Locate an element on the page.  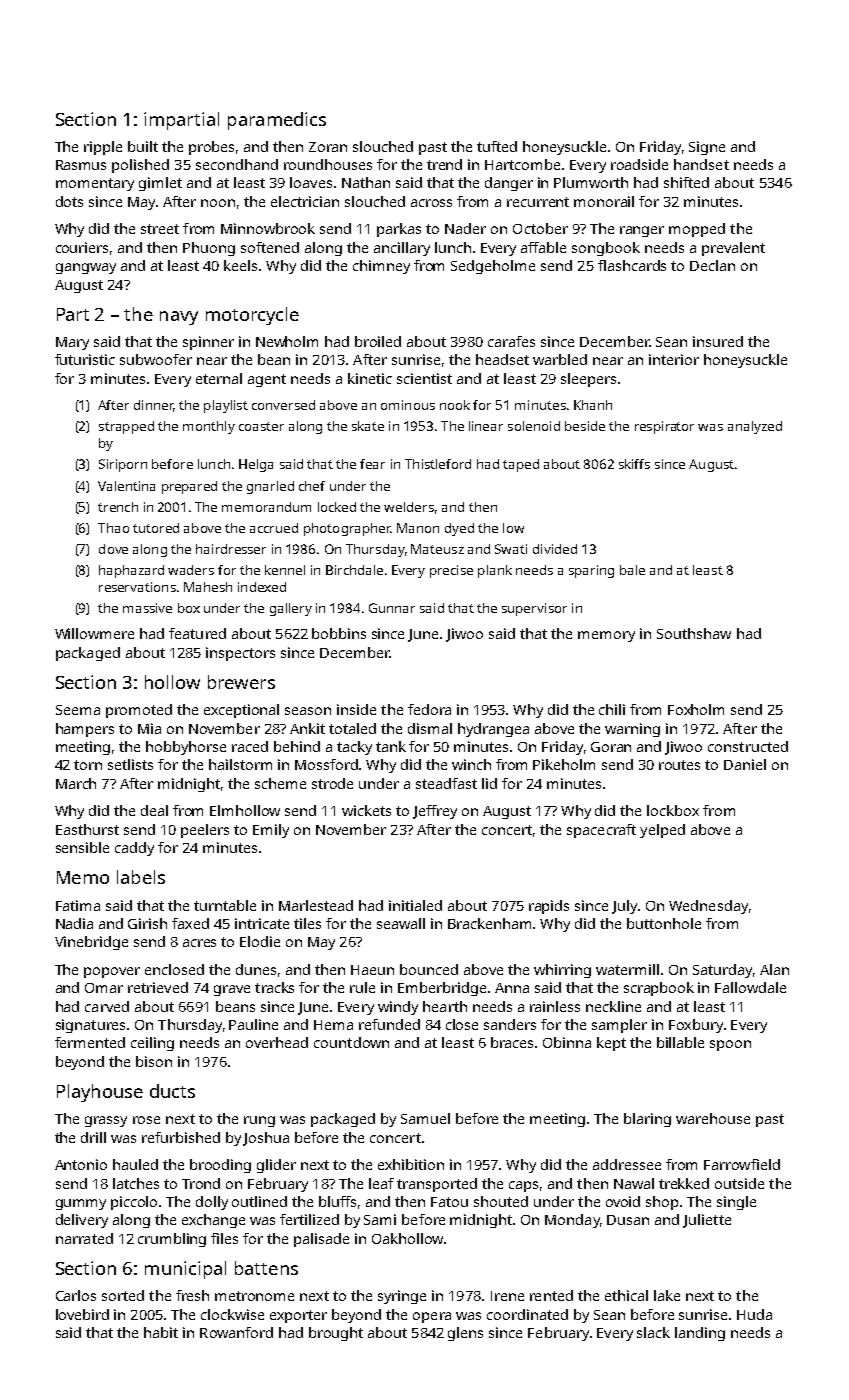
Southshaw is located at coordinates (694, 633).
